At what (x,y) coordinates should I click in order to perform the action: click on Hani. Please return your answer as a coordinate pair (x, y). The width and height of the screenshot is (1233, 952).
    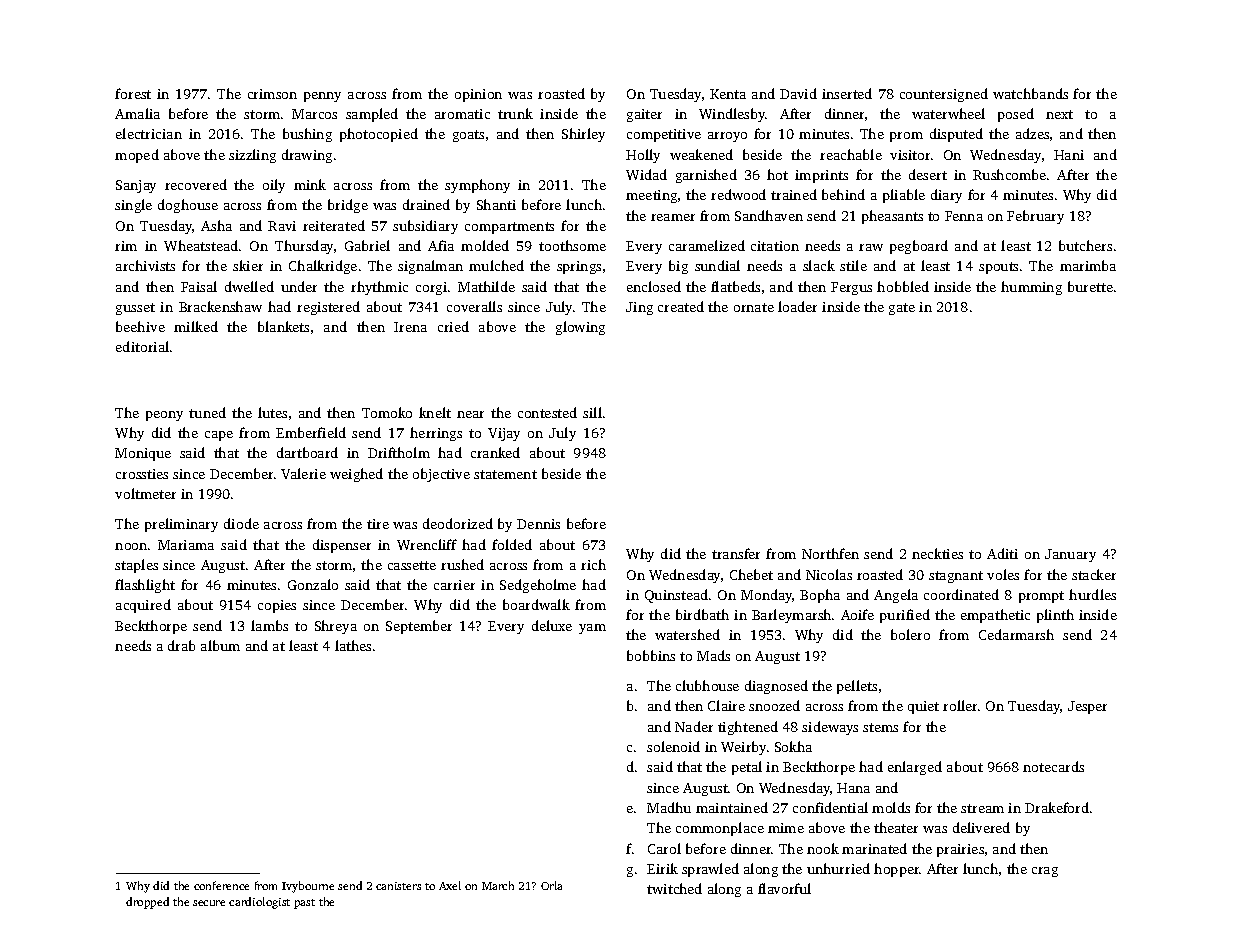
    Looking at the image, I should click on (1069, 155).
